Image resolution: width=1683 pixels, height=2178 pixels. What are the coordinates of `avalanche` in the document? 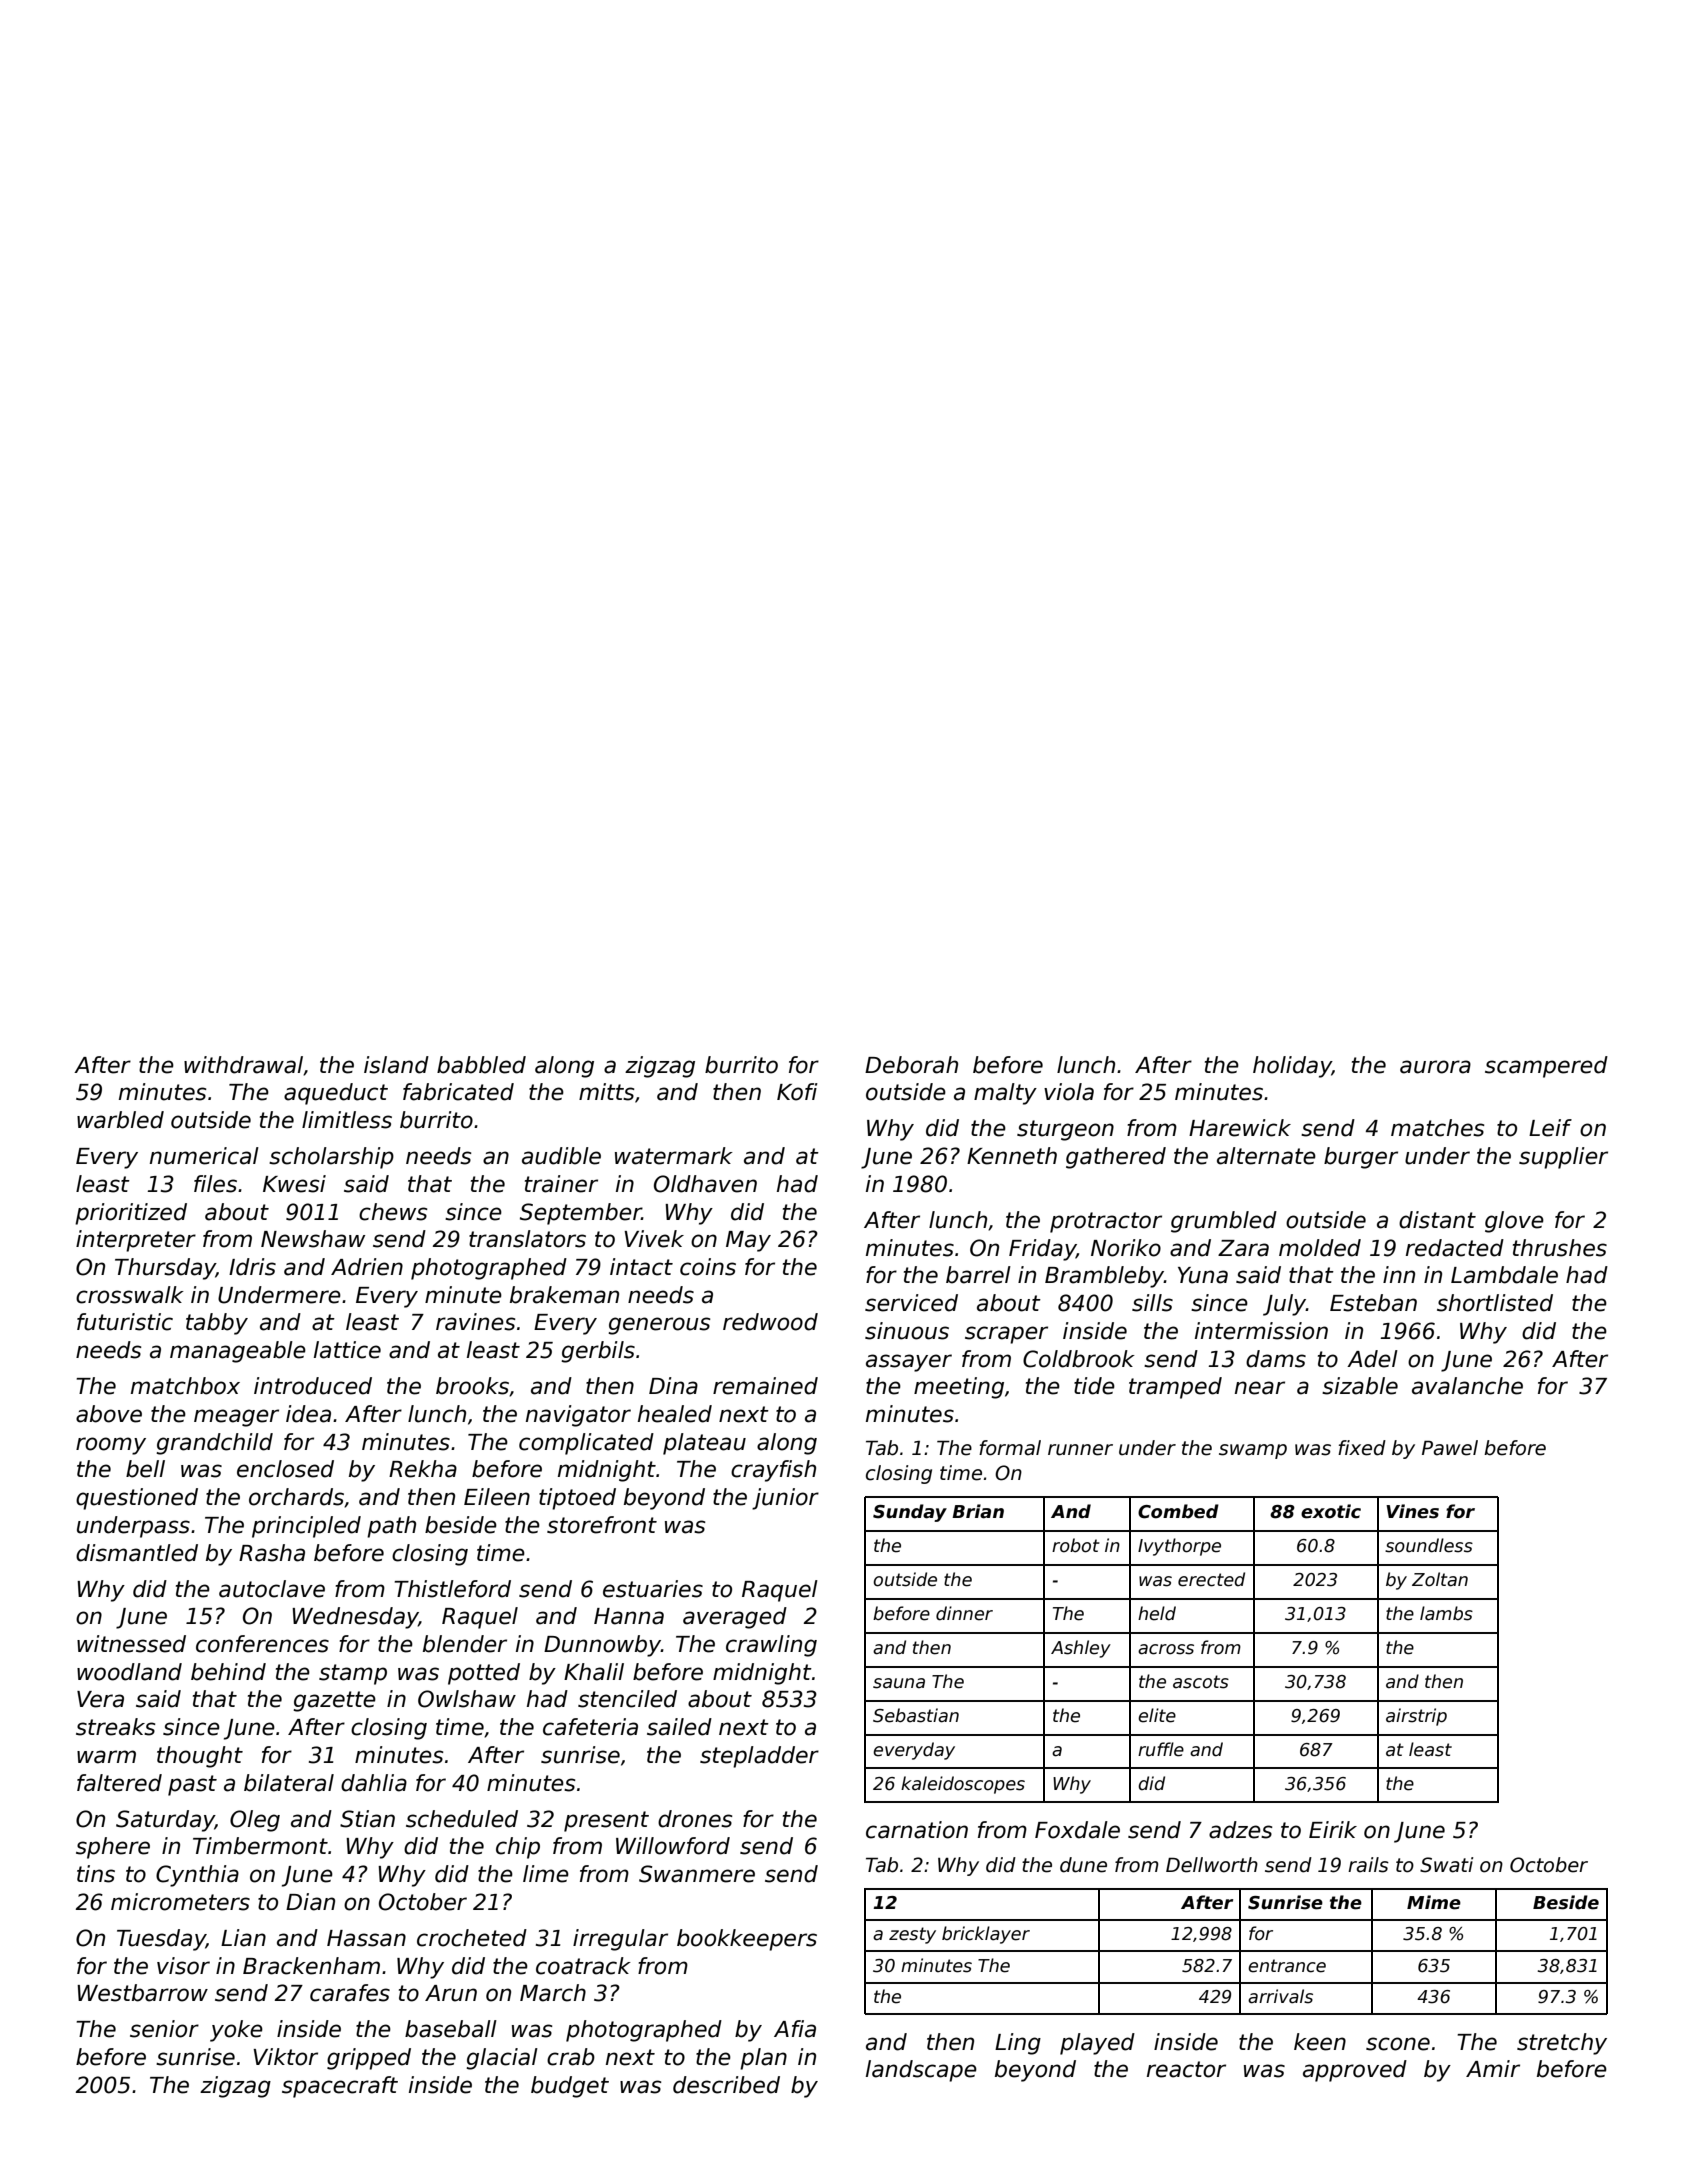 It's located at (1467, 1386).
